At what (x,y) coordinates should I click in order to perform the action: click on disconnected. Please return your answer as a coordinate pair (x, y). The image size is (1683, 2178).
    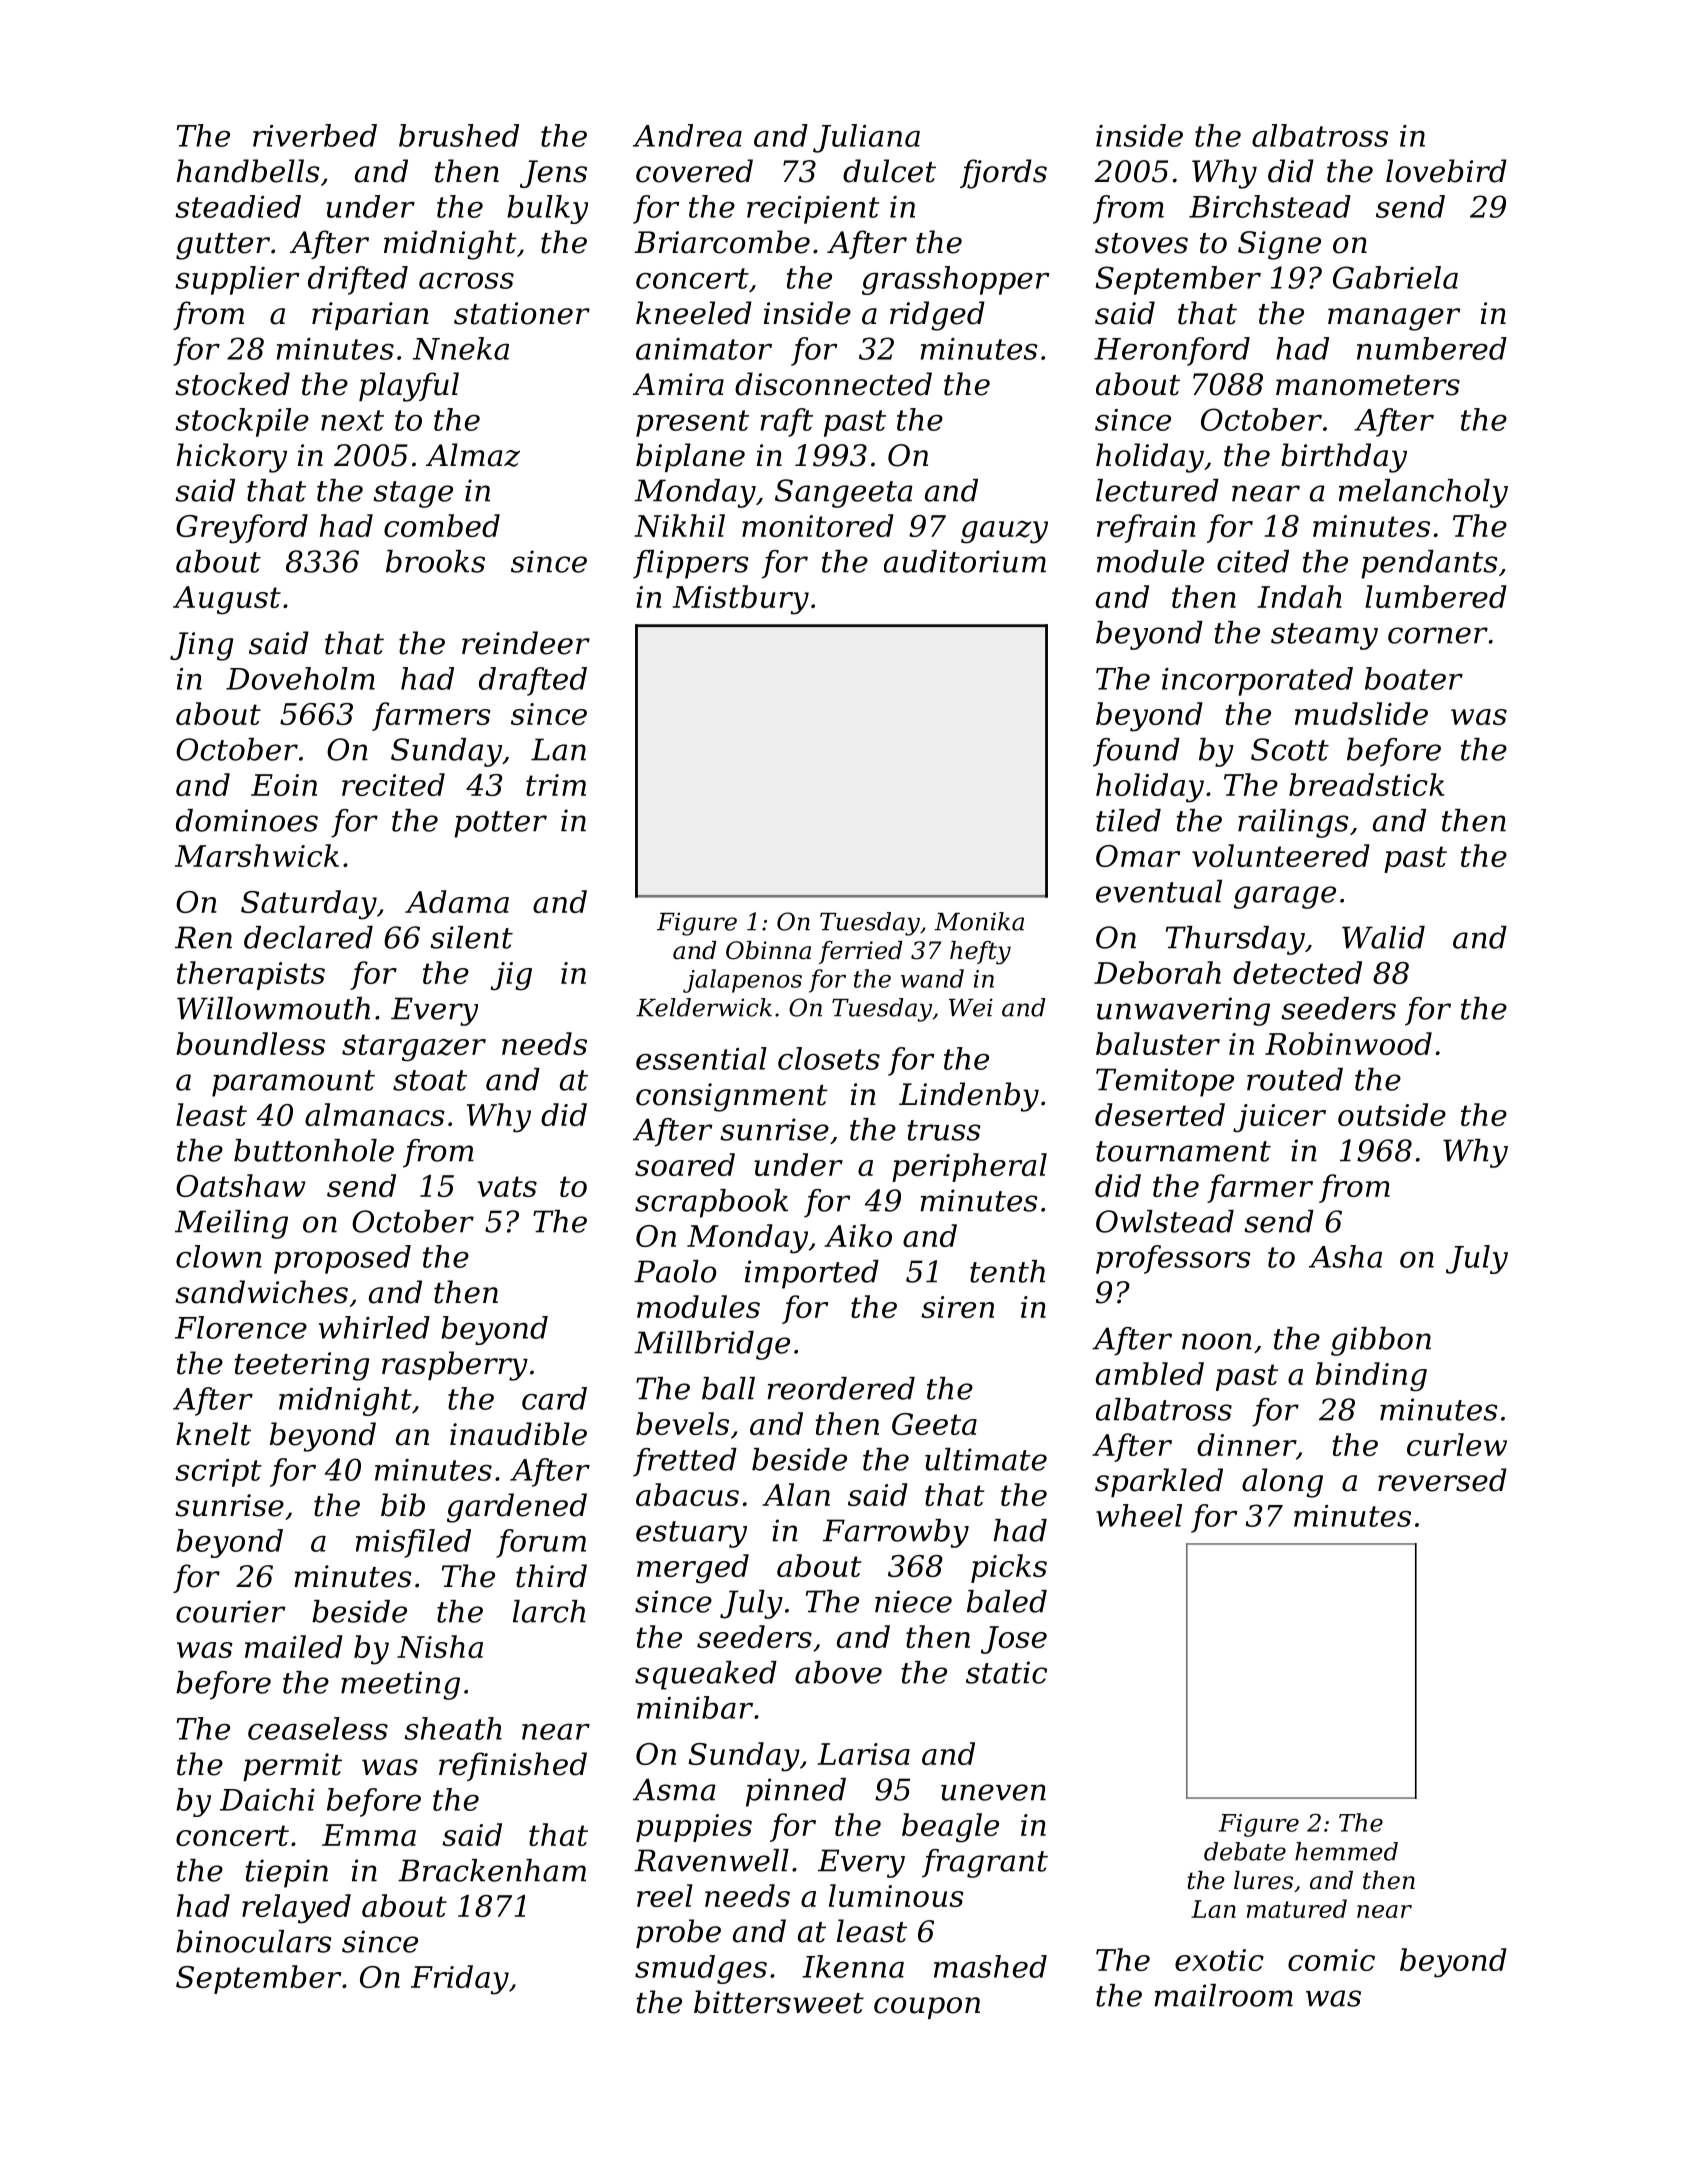
    Looking at the image, I should click on (833, 384).
